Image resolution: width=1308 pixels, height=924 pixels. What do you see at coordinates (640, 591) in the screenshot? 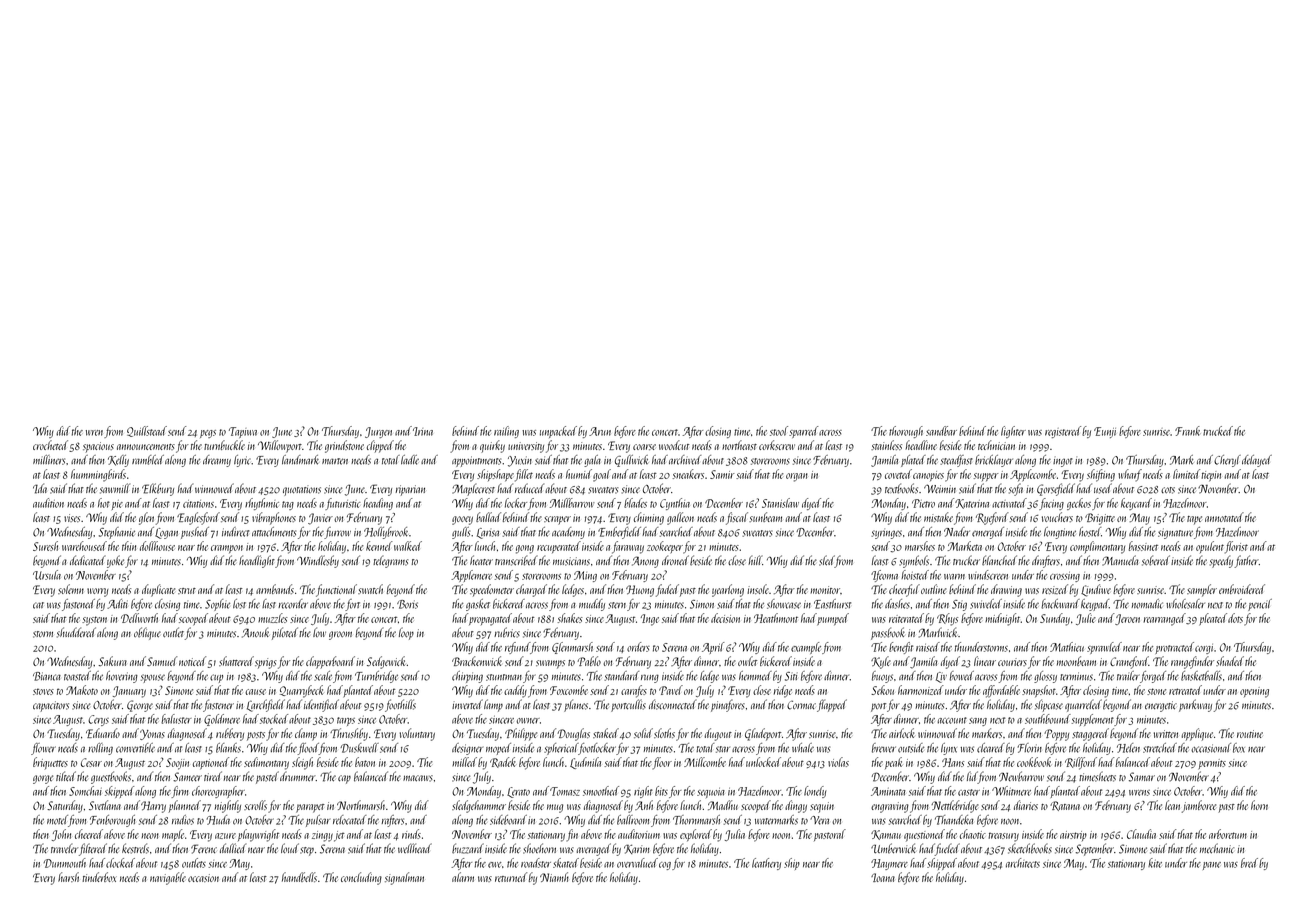
I see `Huong` at bounding box center [640, 591].
